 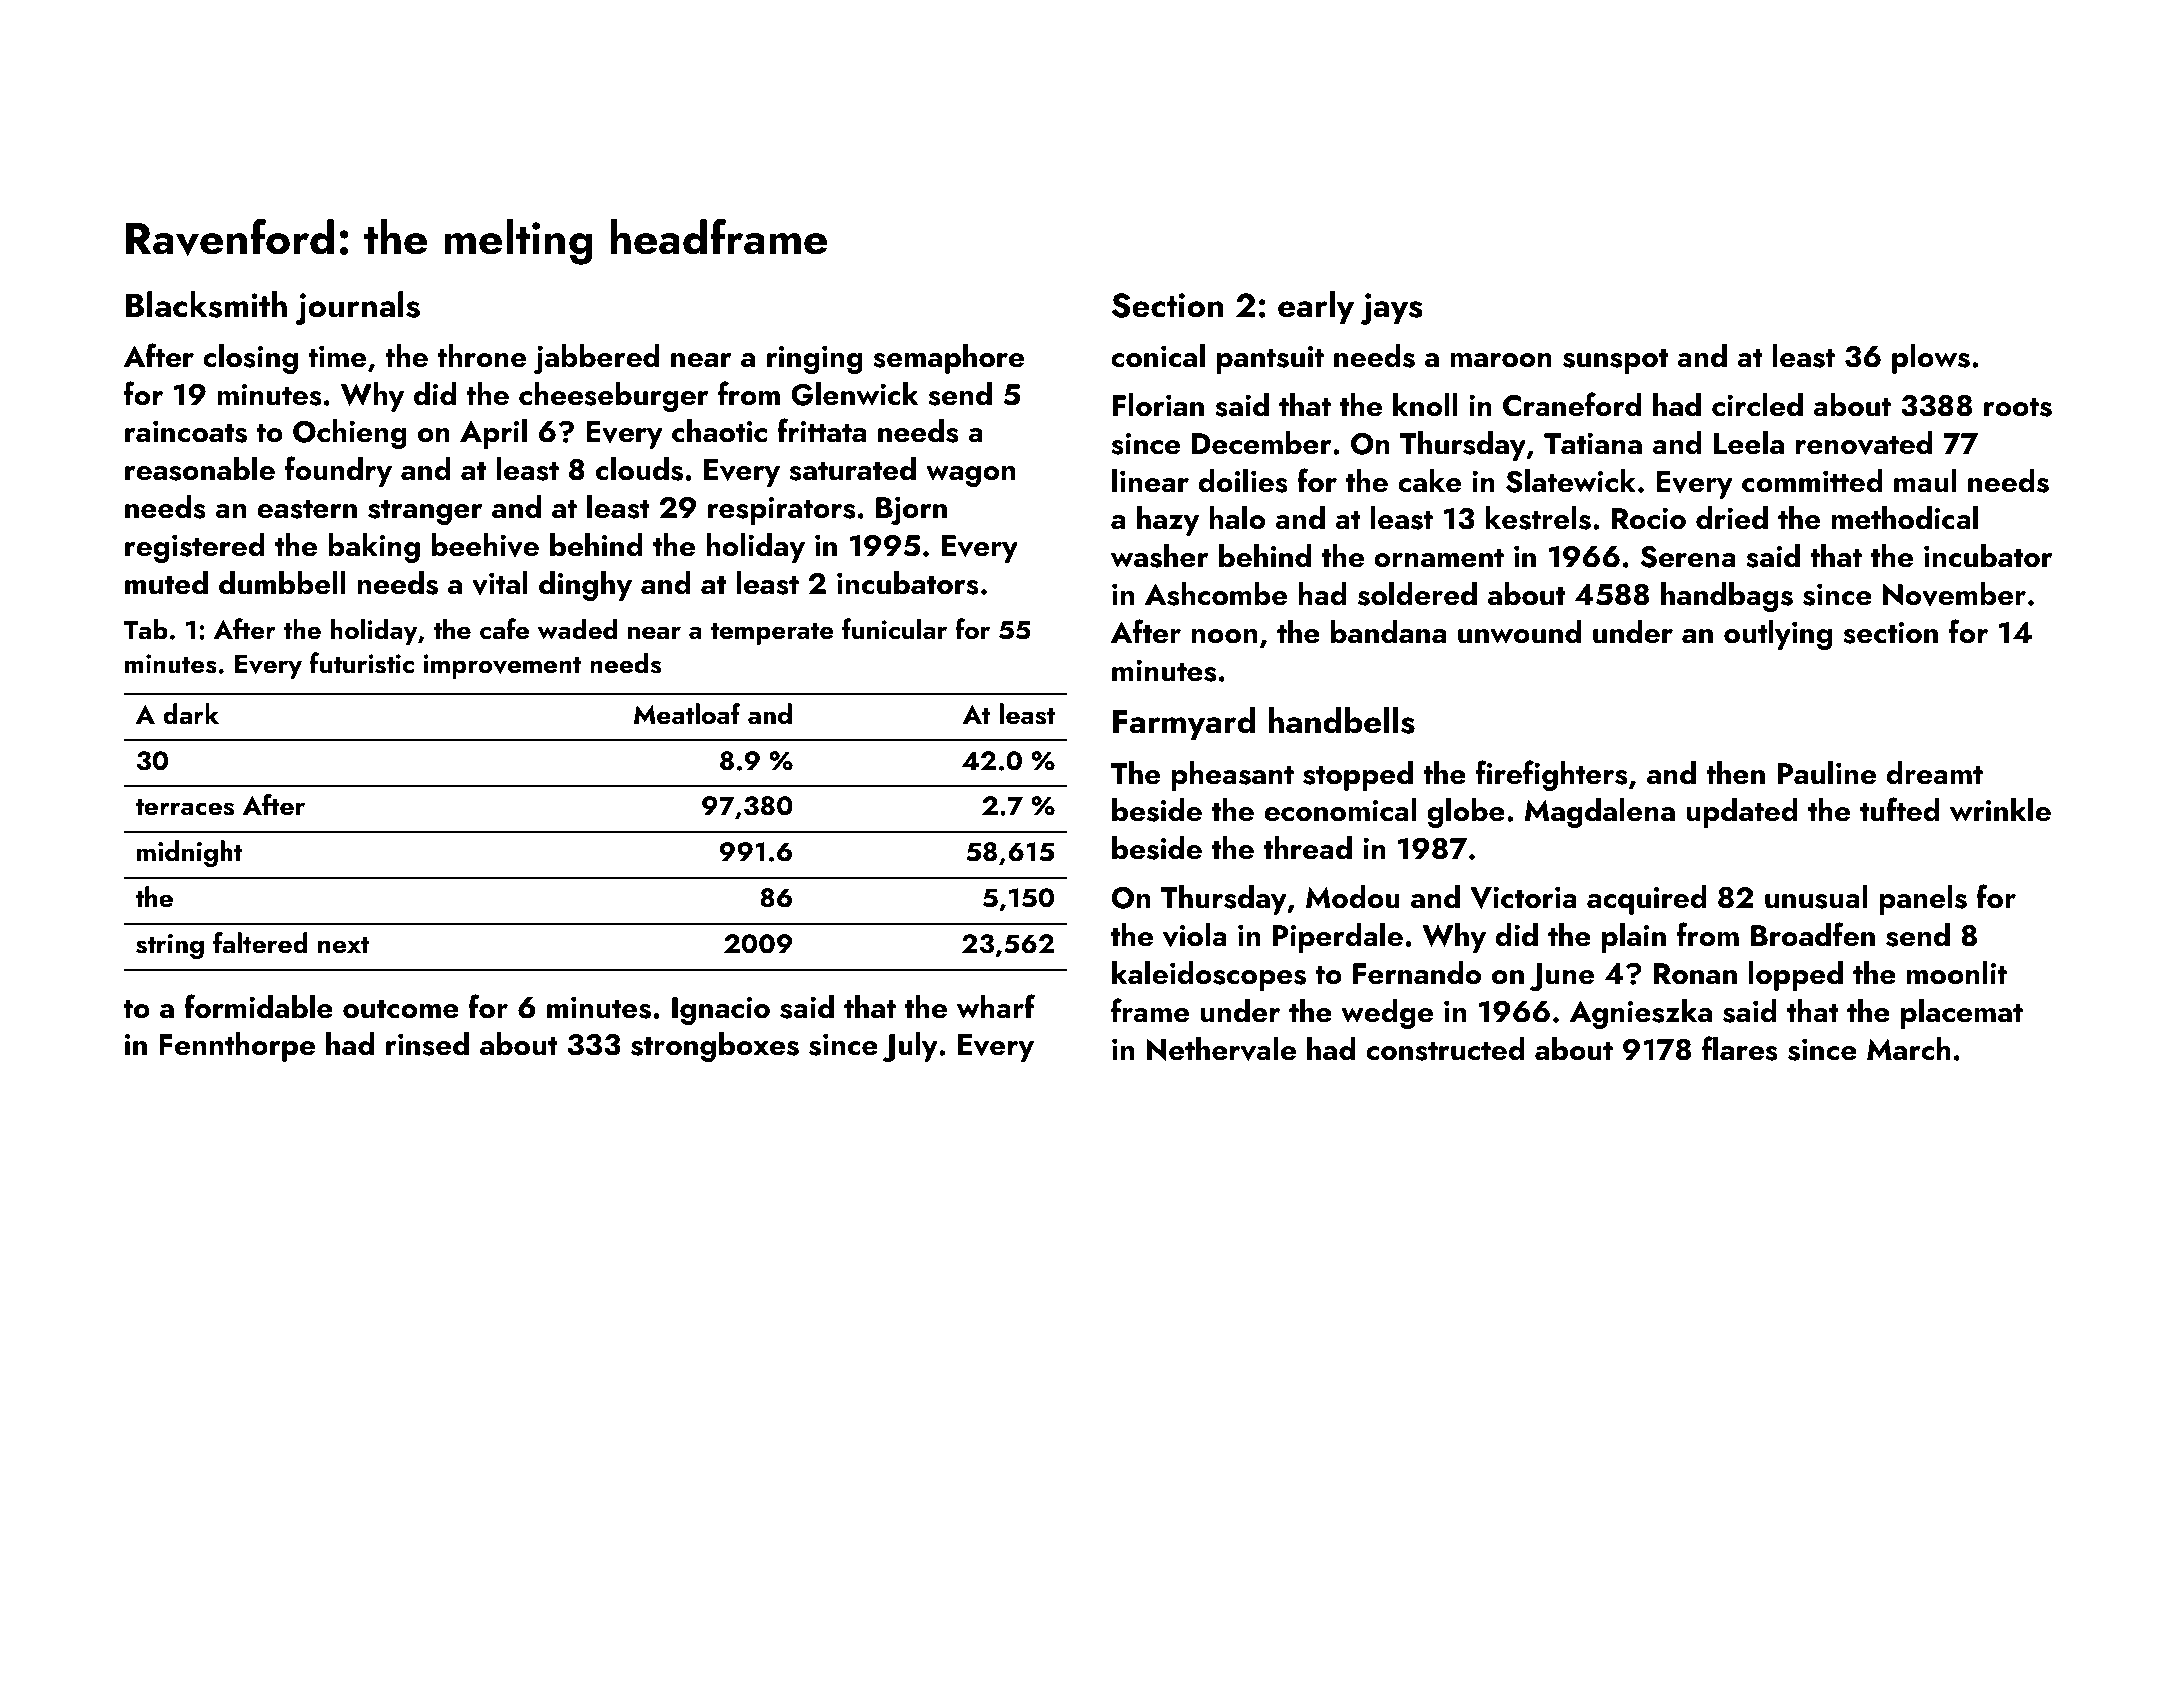 I want to click on then, so click(x=1735, y=773).
